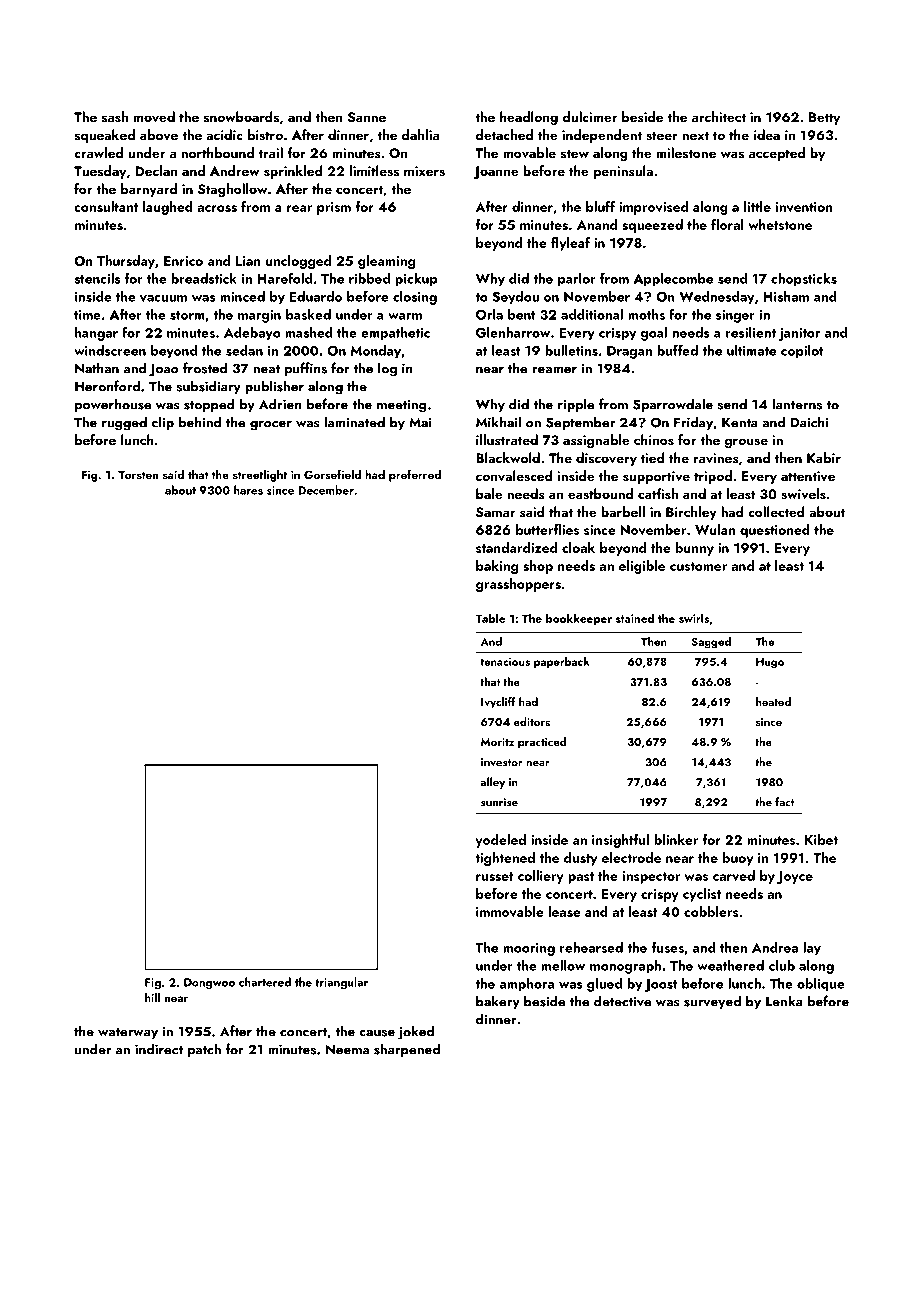 This screenshot has width=924, height=1308. I want to click on Betty, so click(824, 118).
